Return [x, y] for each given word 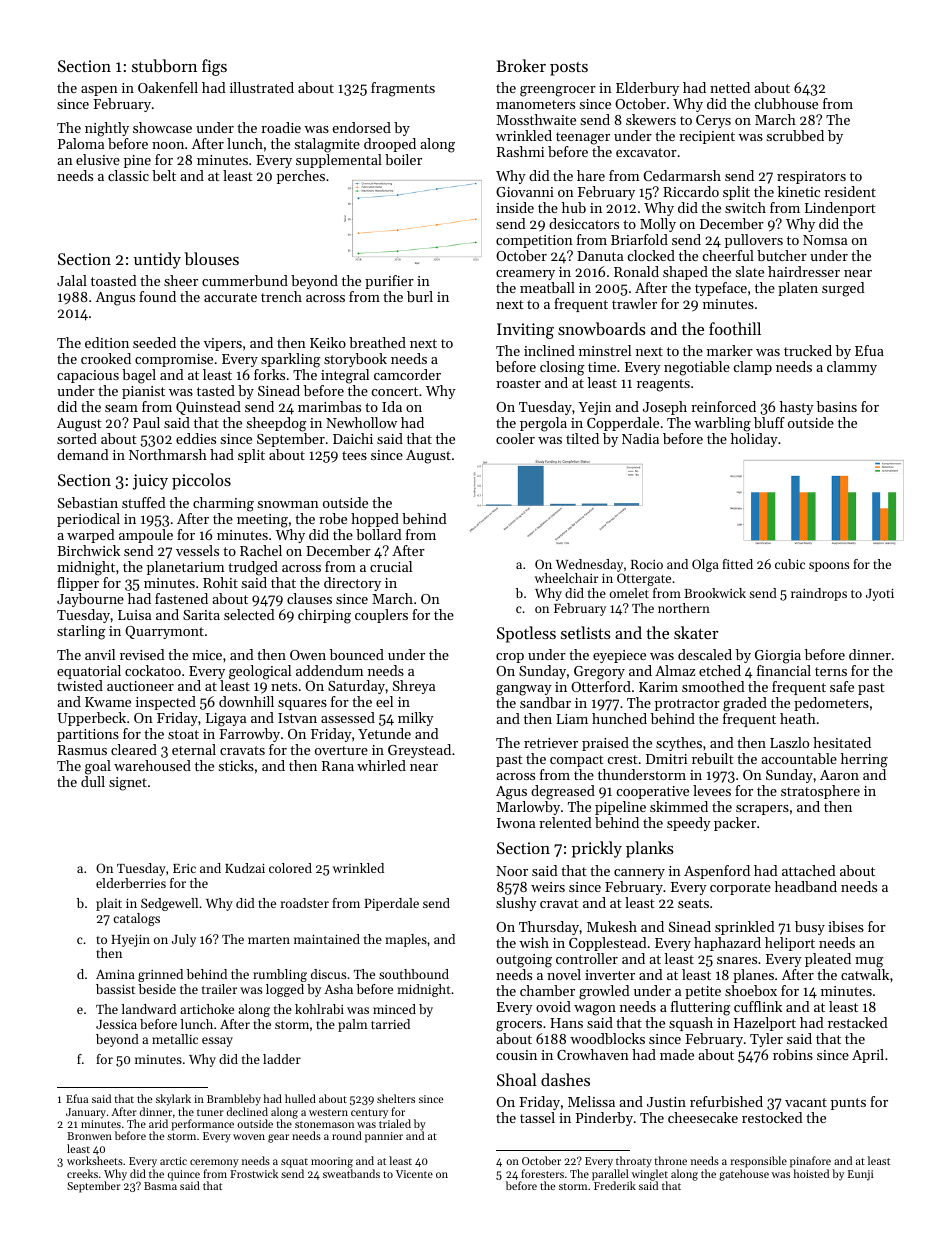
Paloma [81, 143]
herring [864, 760]
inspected [166, 703]
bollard [379, 534]
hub [574, 207]
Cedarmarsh [682, 175]
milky [416, 719]
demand [83, 454]
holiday [754, 440]
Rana [338, 766]
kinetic [799, 191]
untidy [157, 260]
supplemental [339, 161]
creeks [82, 1173]
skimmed [679, 806]
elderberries [131, 883]
